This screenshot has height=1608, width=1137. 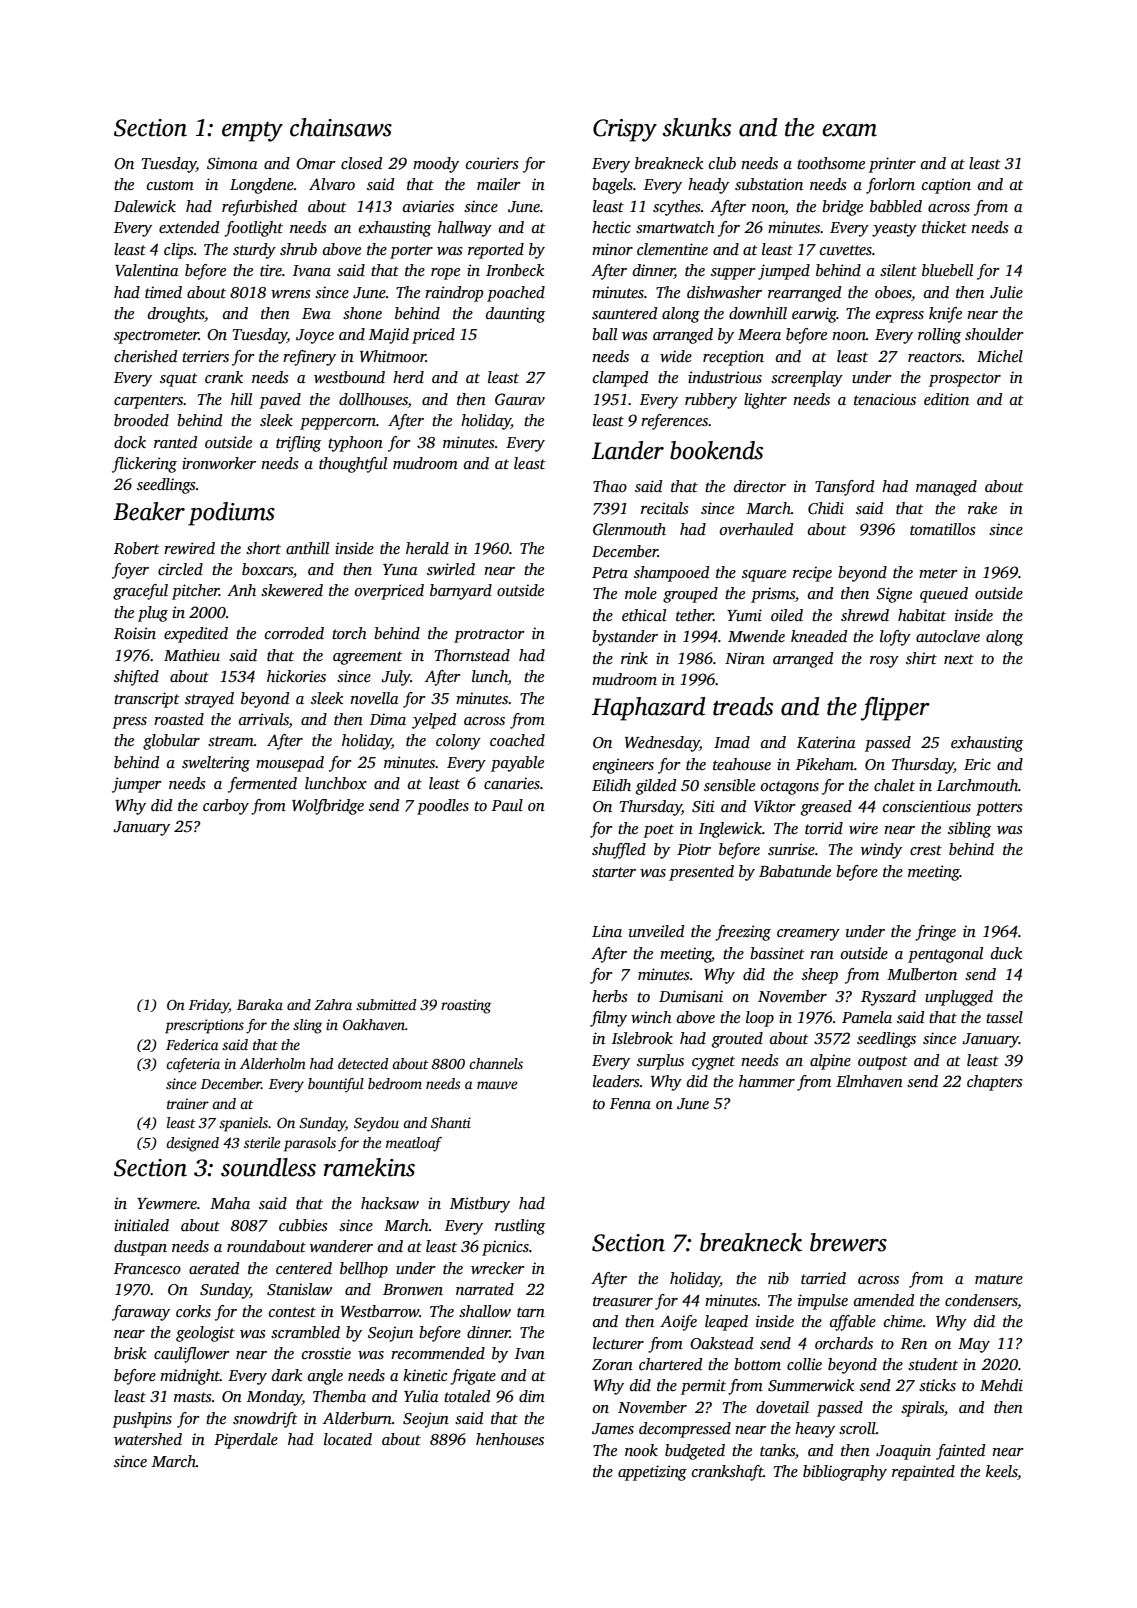 What do you see at coordinates (1006, 292) in the screenshot?
I see `Julie` at bounding box center [1006, 292].
